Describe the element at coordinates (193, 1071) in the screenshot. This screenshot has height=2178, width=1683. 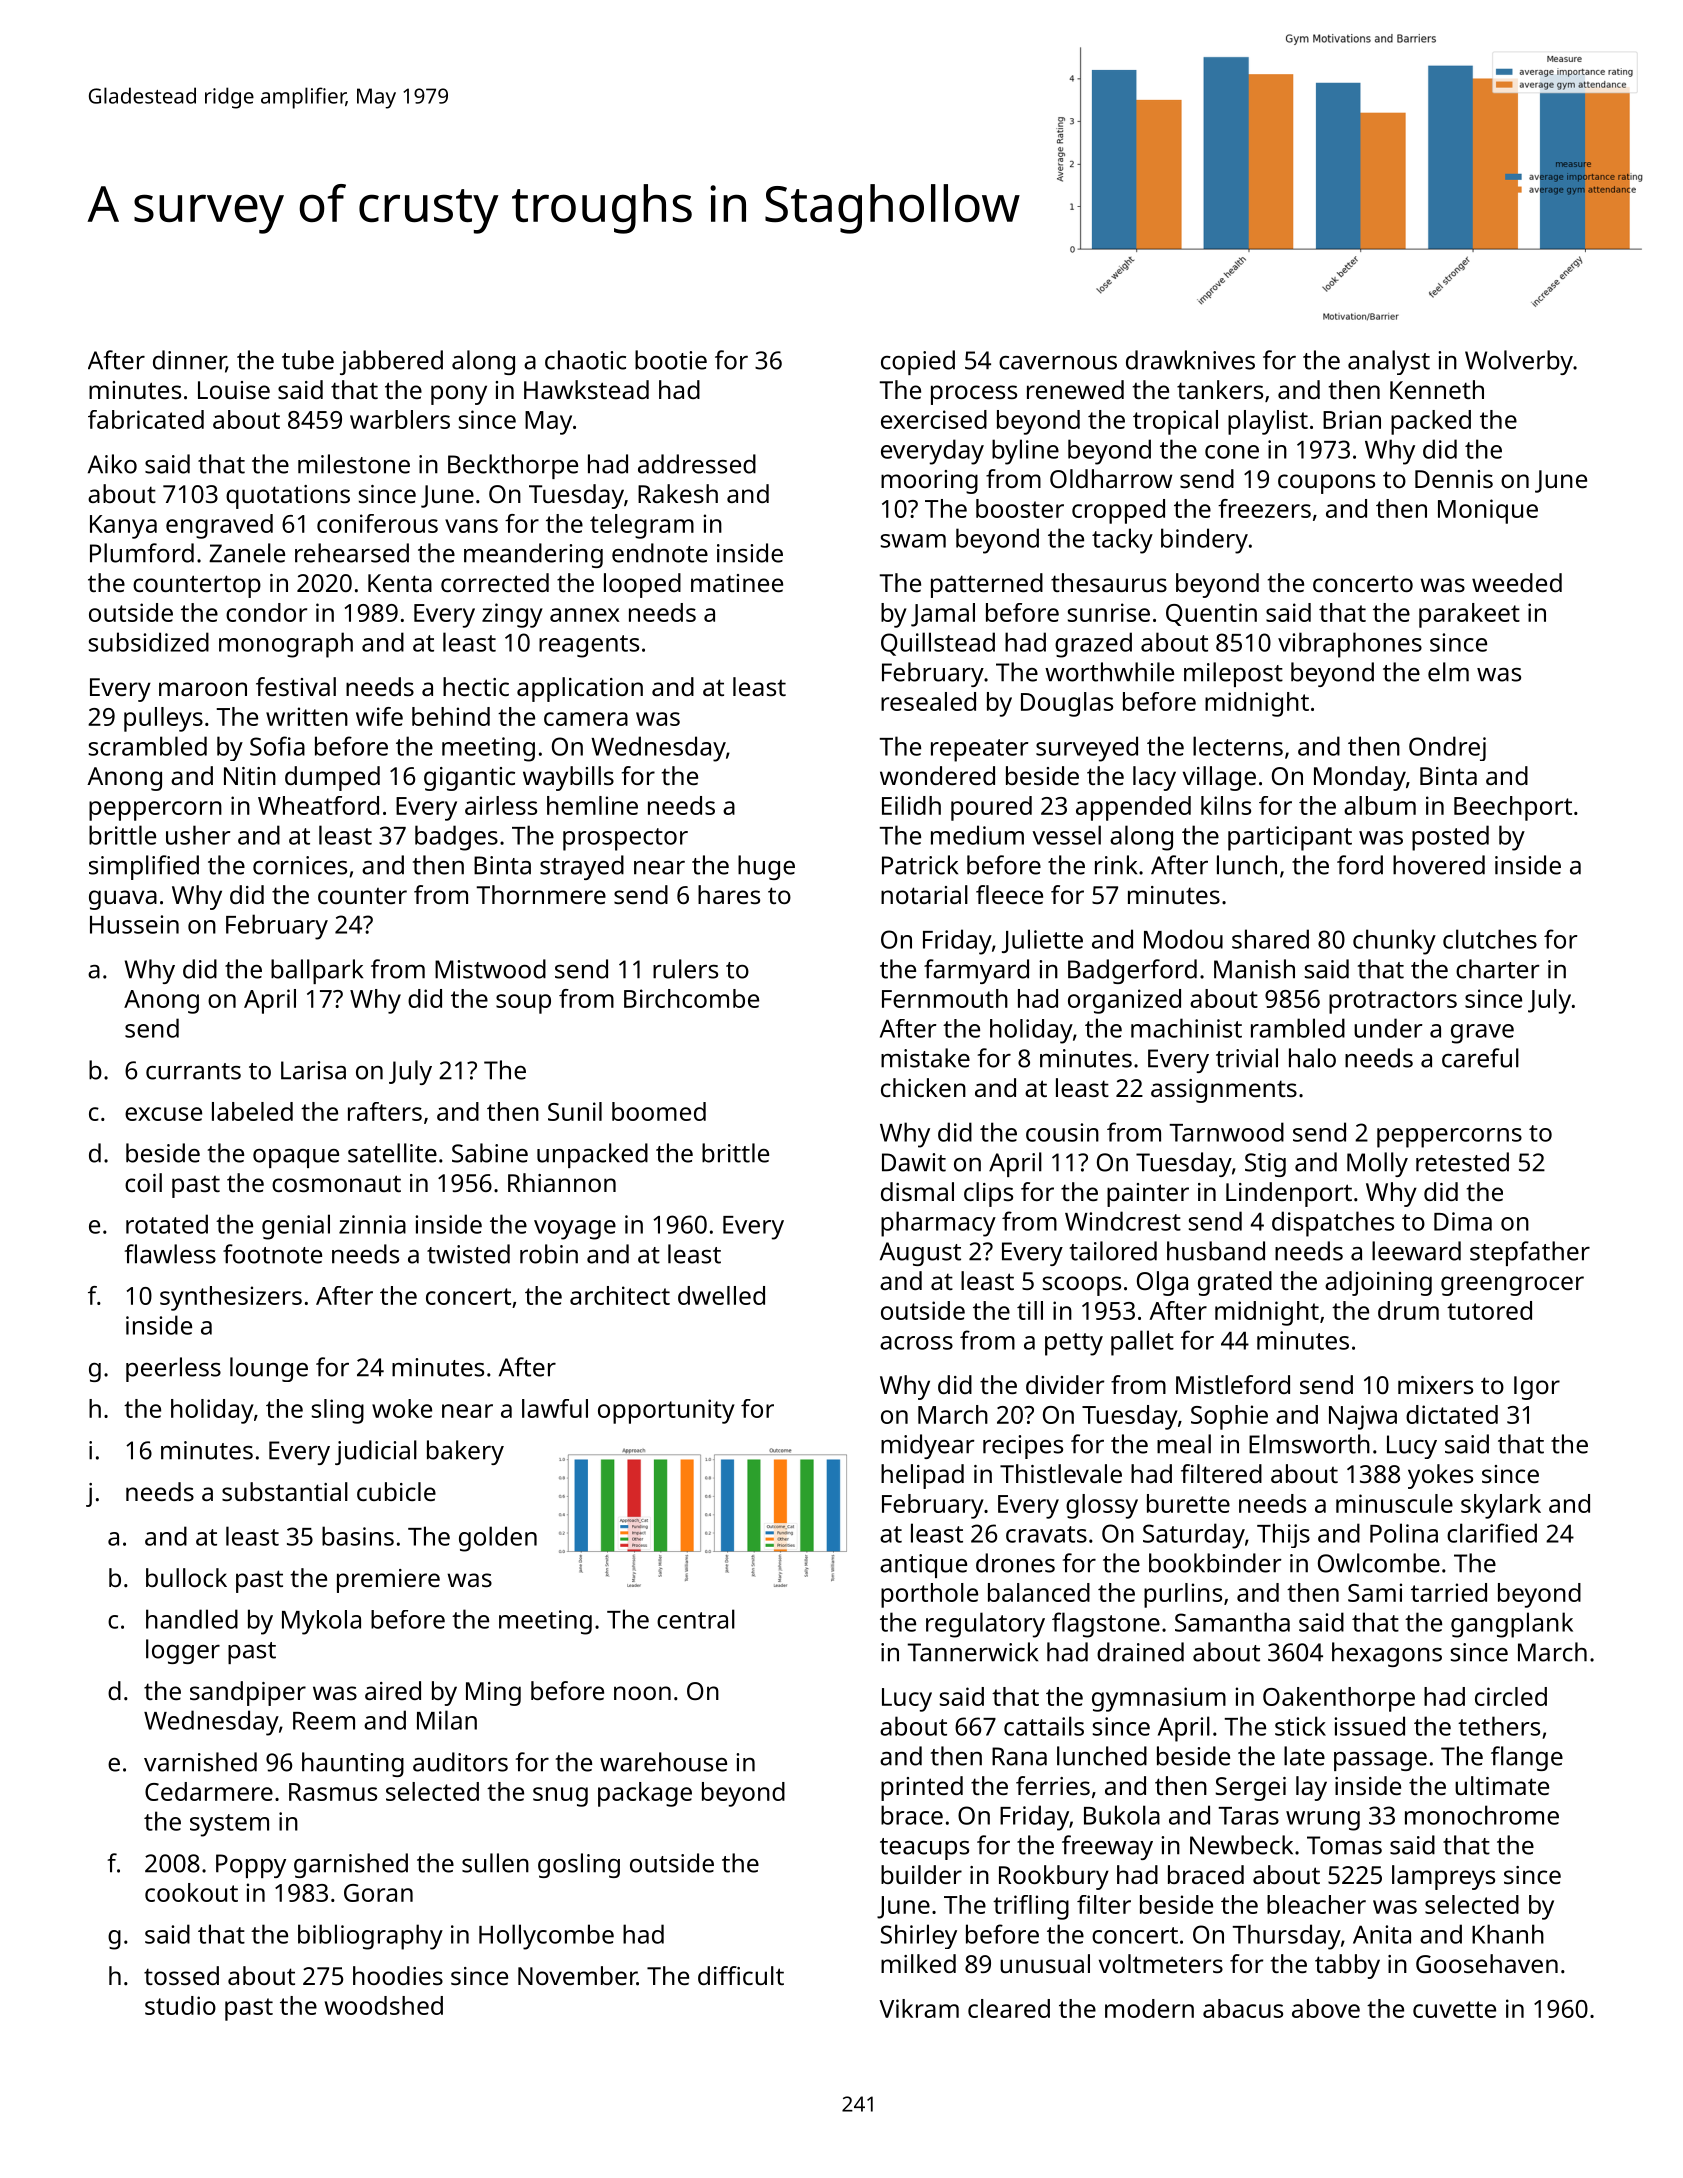
I see `currants` at that location.
